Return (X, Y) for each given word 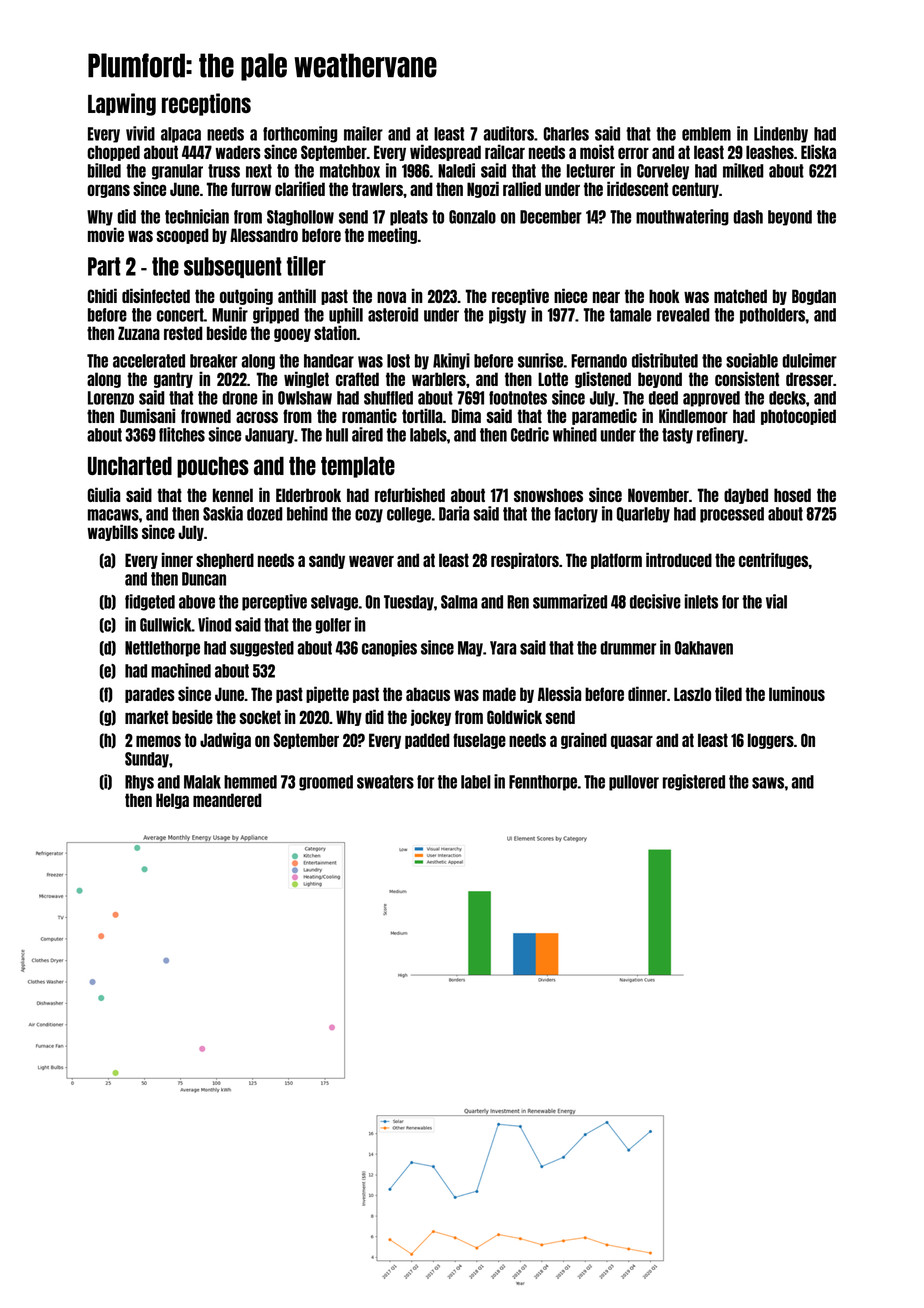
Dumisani (147, 415)
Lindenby (781, 134)
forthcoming (300, 134)
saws (768, 783)
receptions (206, 104)
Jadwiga (225, 740)
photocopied (798, 416)
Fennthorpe (543, 783)
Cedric (530, 434)
